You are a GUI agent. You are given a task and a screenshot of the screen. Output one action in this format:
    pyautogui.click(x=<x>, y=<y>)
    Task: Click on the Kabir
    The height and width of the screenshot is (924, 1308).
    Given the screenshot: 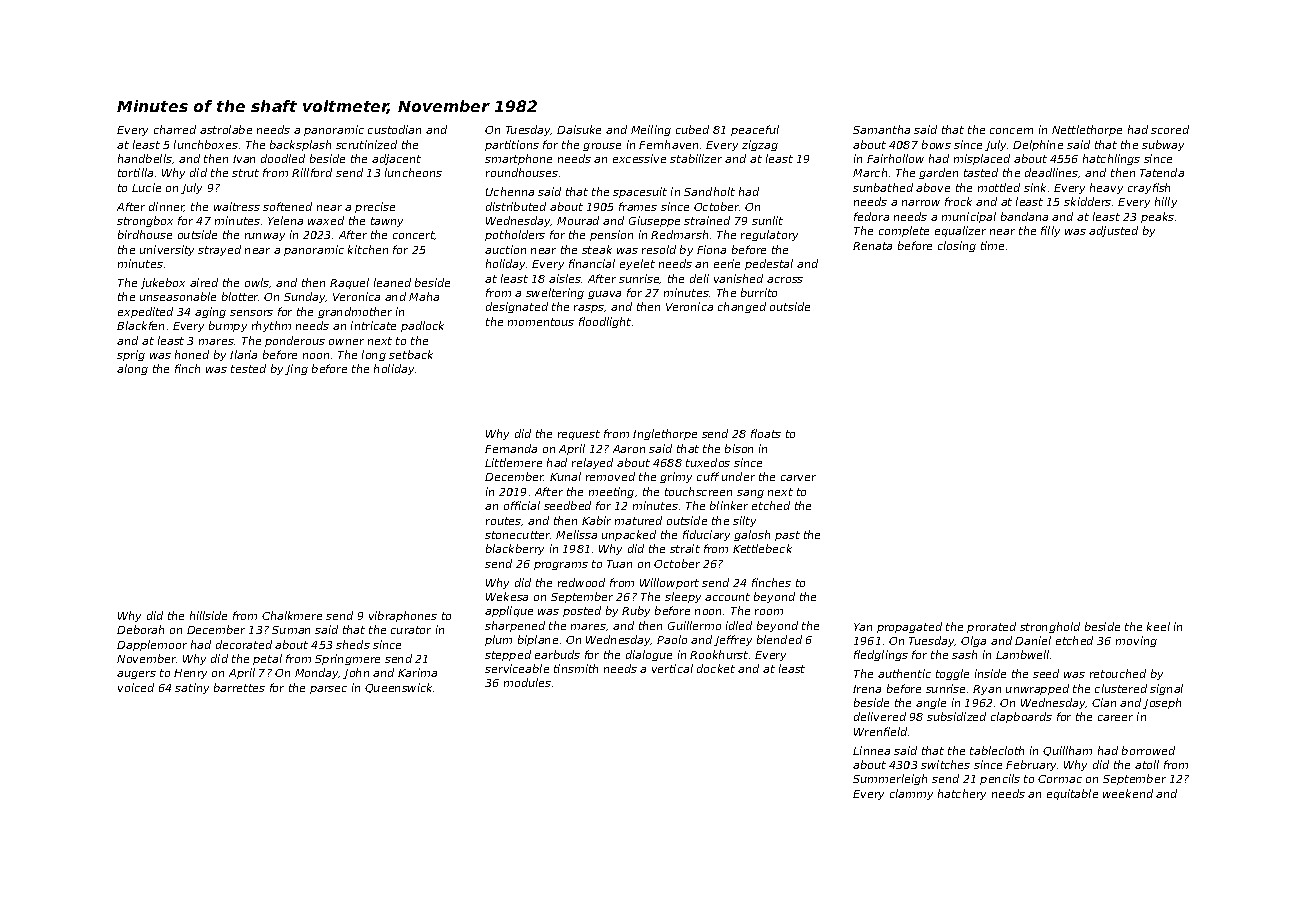 What is the action you would take?
    pyautogui.click(x=596, y=520)
